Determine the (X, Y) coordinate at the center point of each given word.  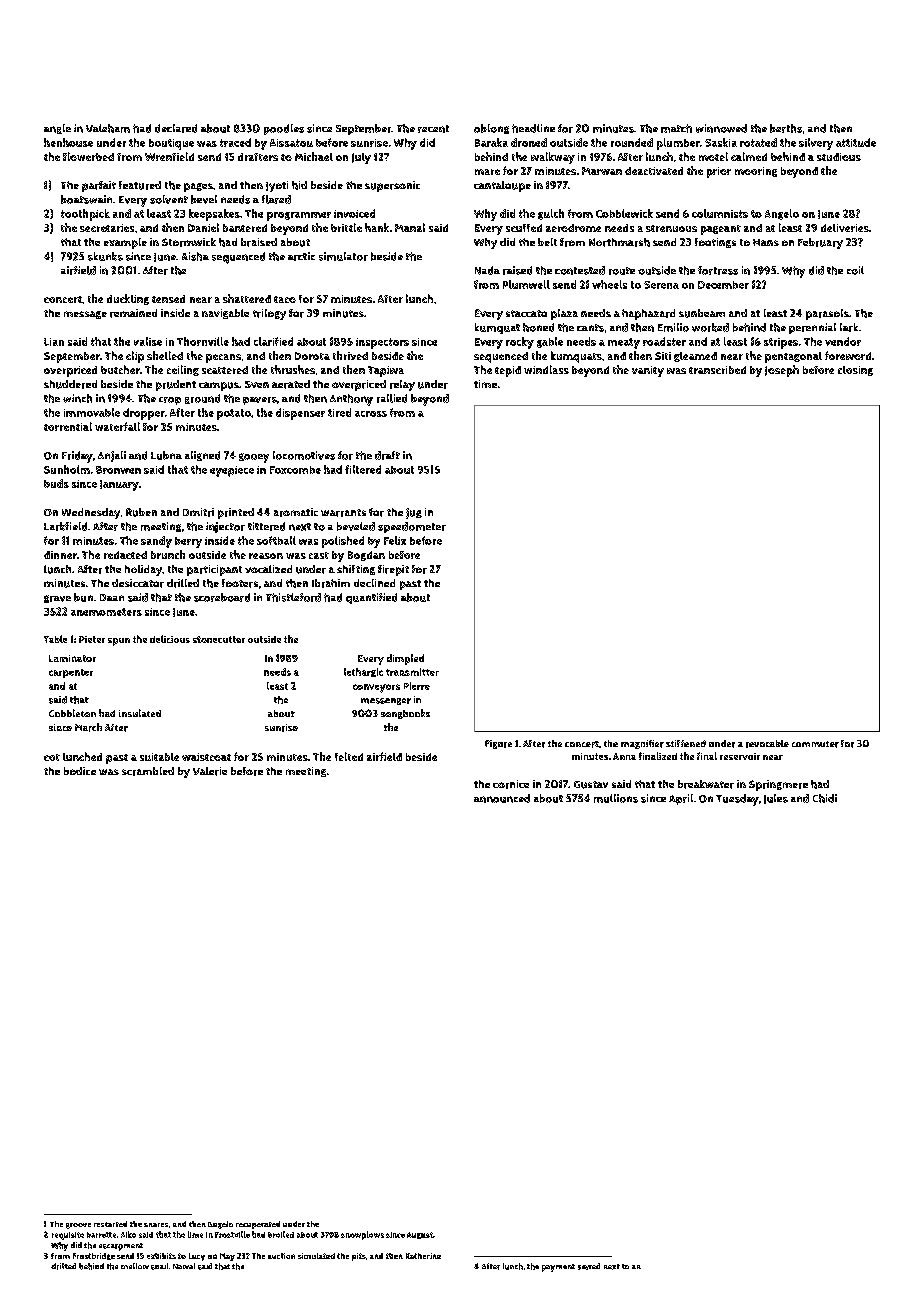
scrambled (148, 771)
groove (78, 1226)
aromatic (296, 512)
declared (176, 128)
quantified (371, 598)
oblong (491, 129)
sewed (589, 1266)
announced (502, 798)
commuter (815, 744)
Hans (766, 242)
